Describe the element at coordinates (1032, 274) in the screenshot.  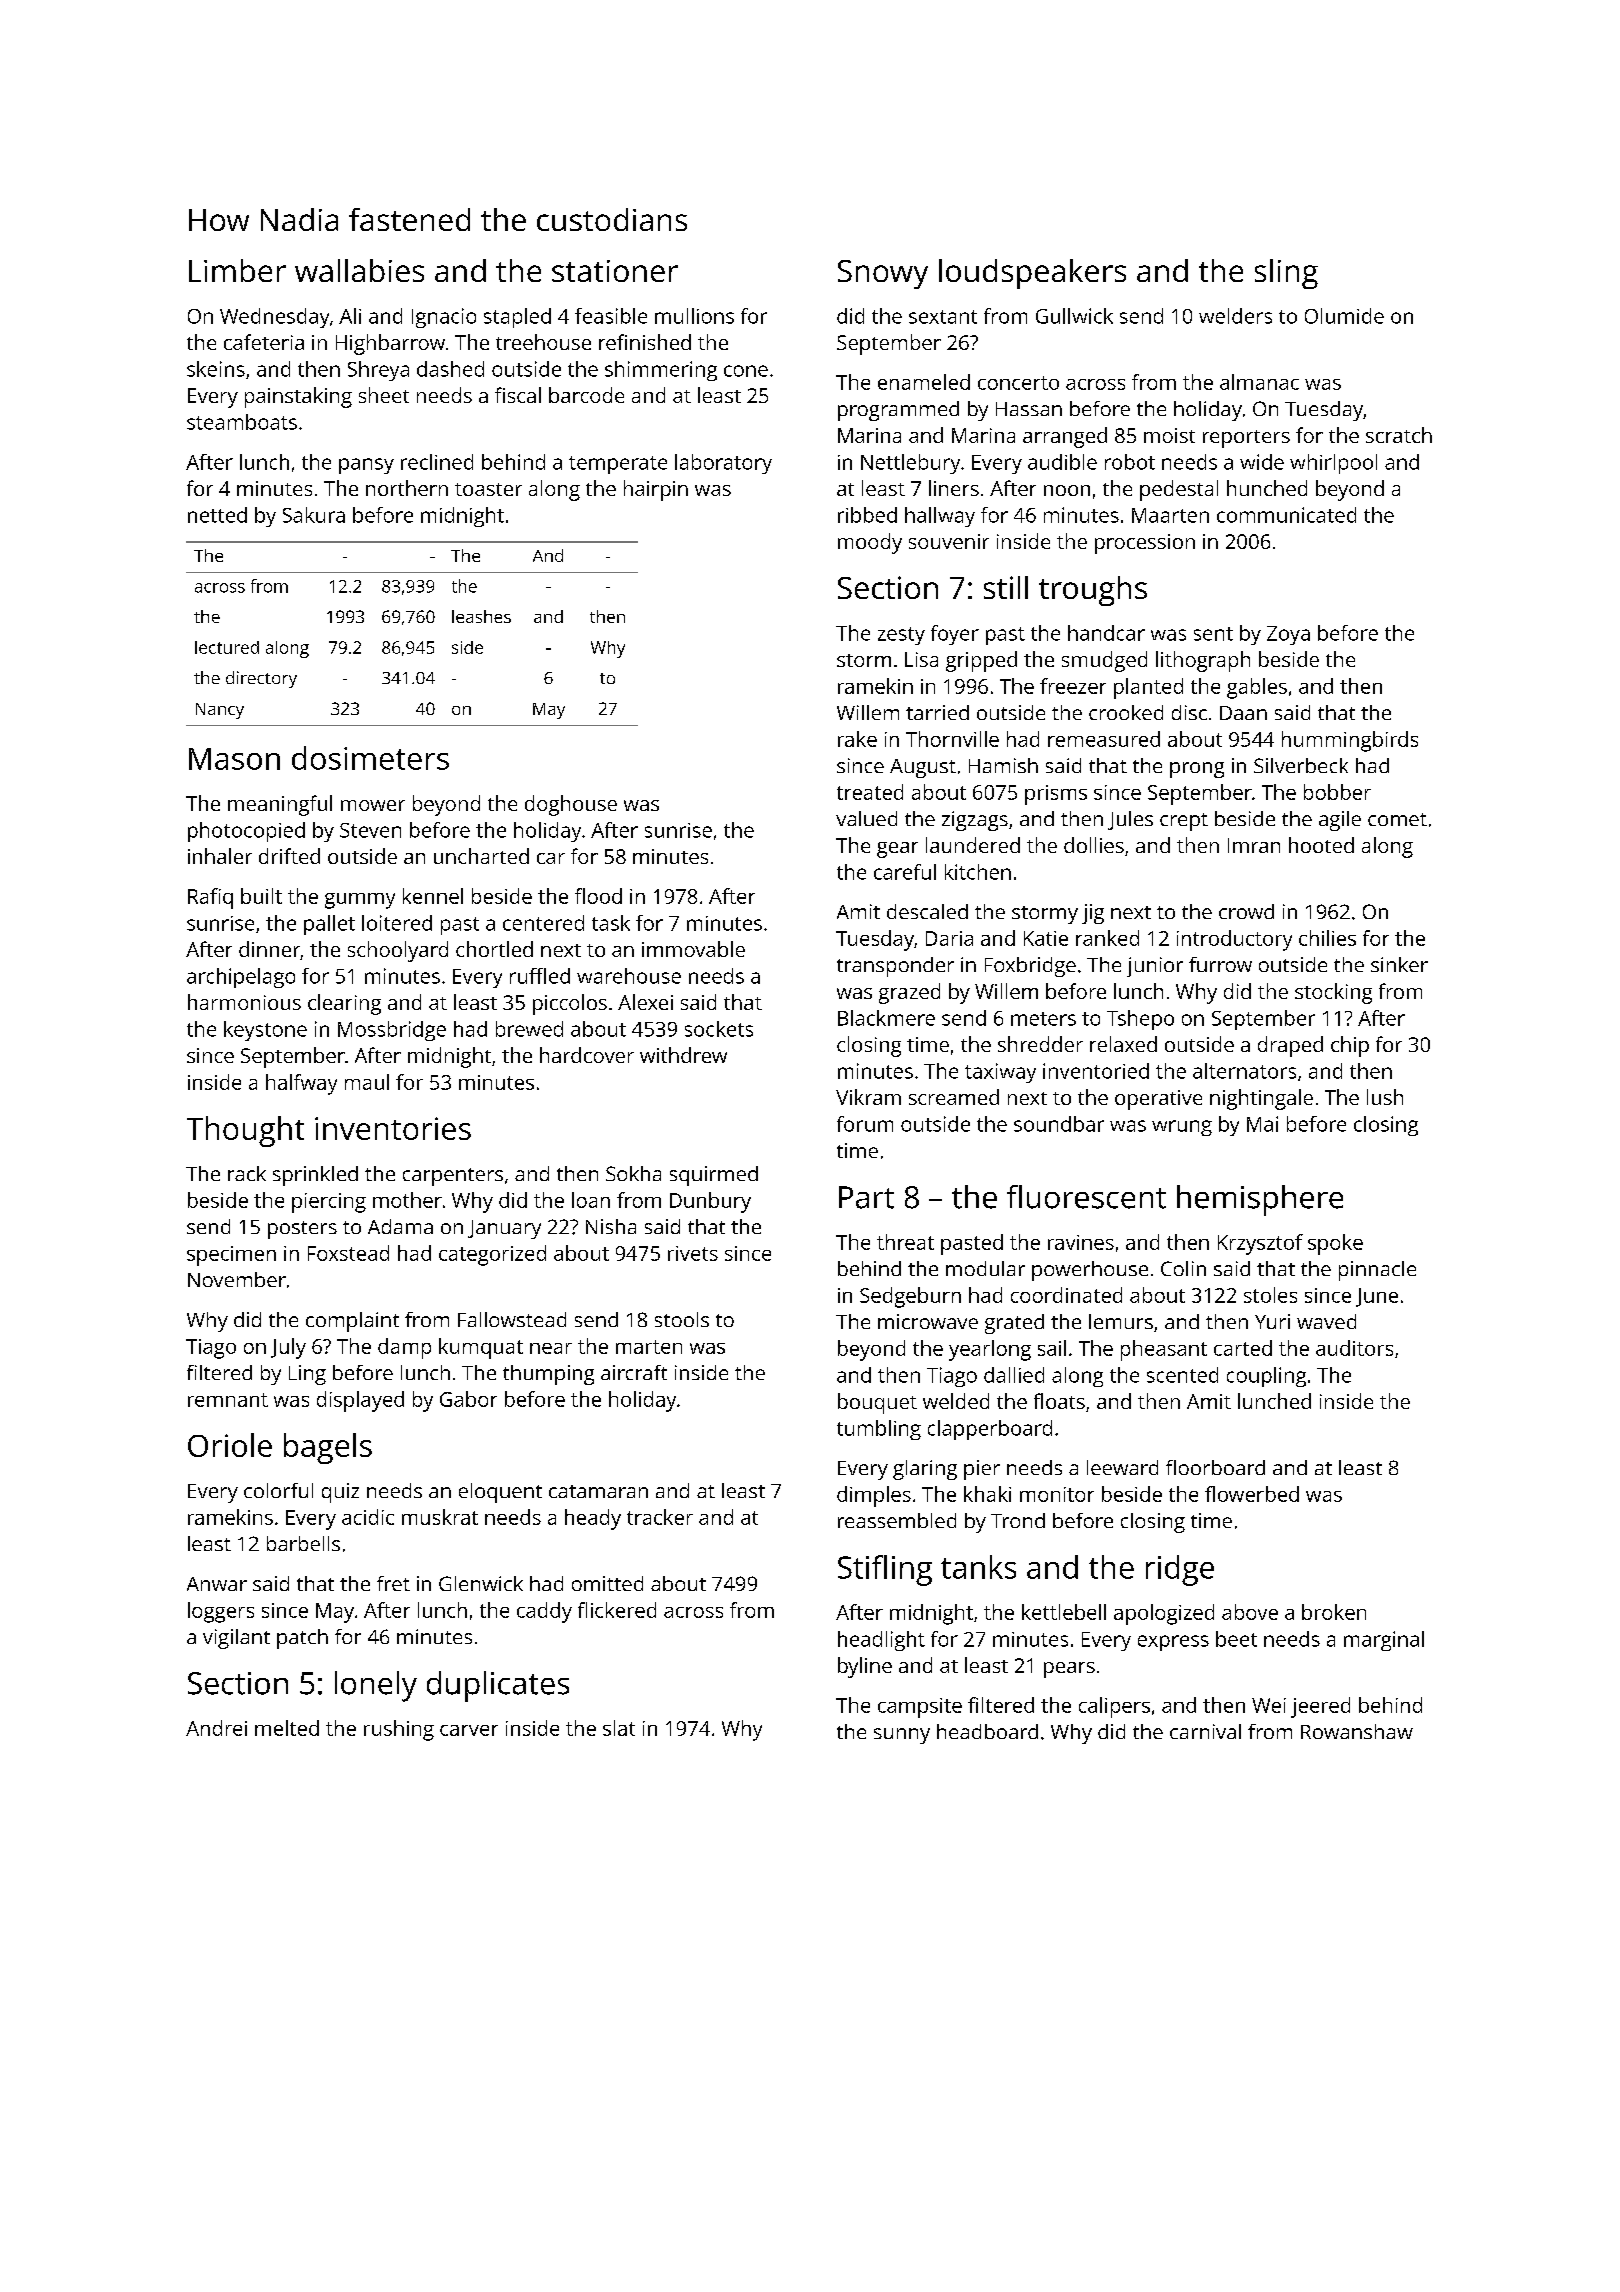
I see `loudspeakers` at that location.
